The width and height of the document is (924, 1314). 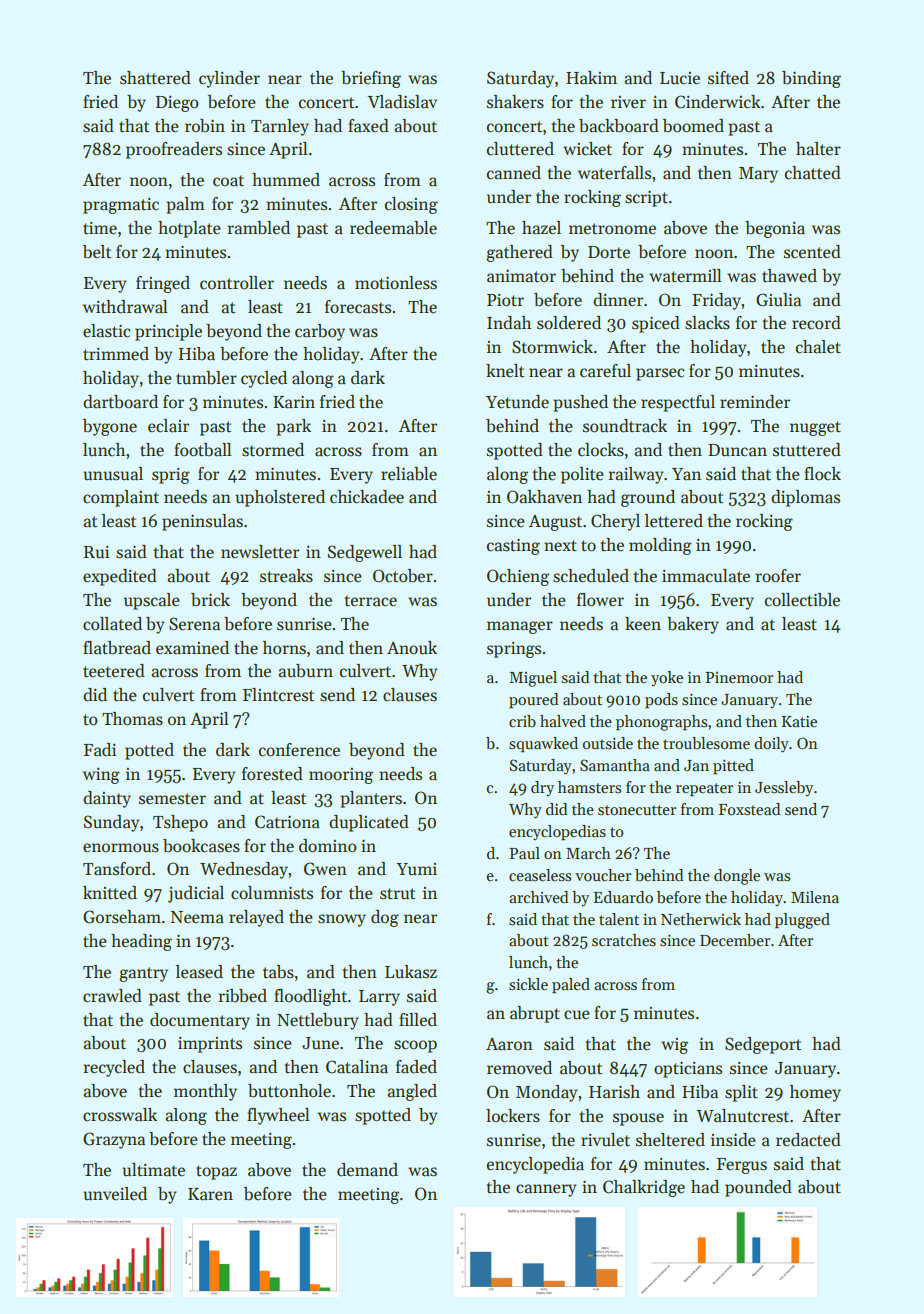 I want to click on briefing, so click(x=371, y=79).
